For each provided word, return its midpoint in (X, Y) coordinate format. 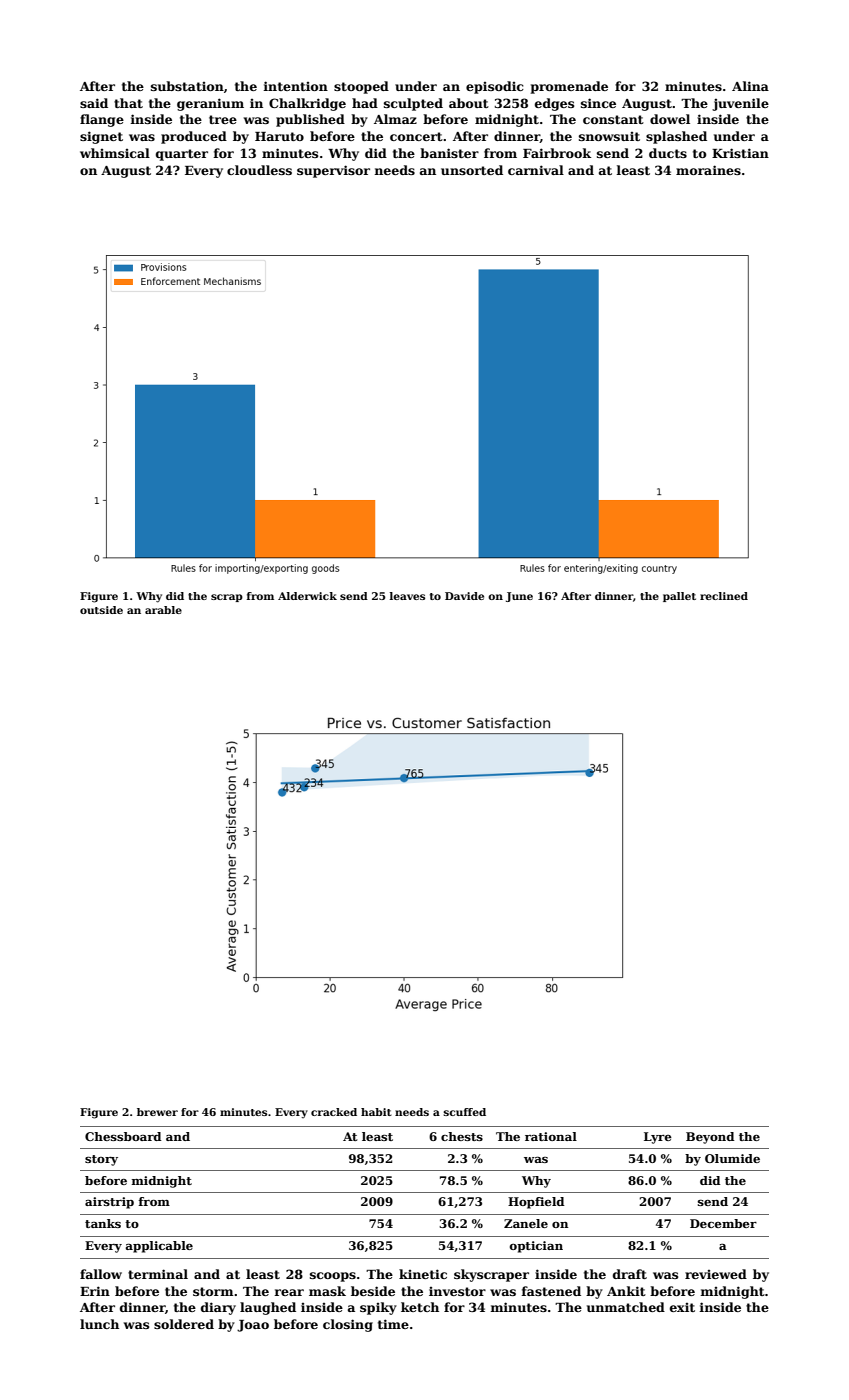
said (94, 103)
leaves (407, 596)
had (365, 103)
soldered (184, 1324)
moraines (708, 170)
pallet (679, 597)
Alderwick (307, 596)
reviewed (716, 1274)
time (393, 1324)
